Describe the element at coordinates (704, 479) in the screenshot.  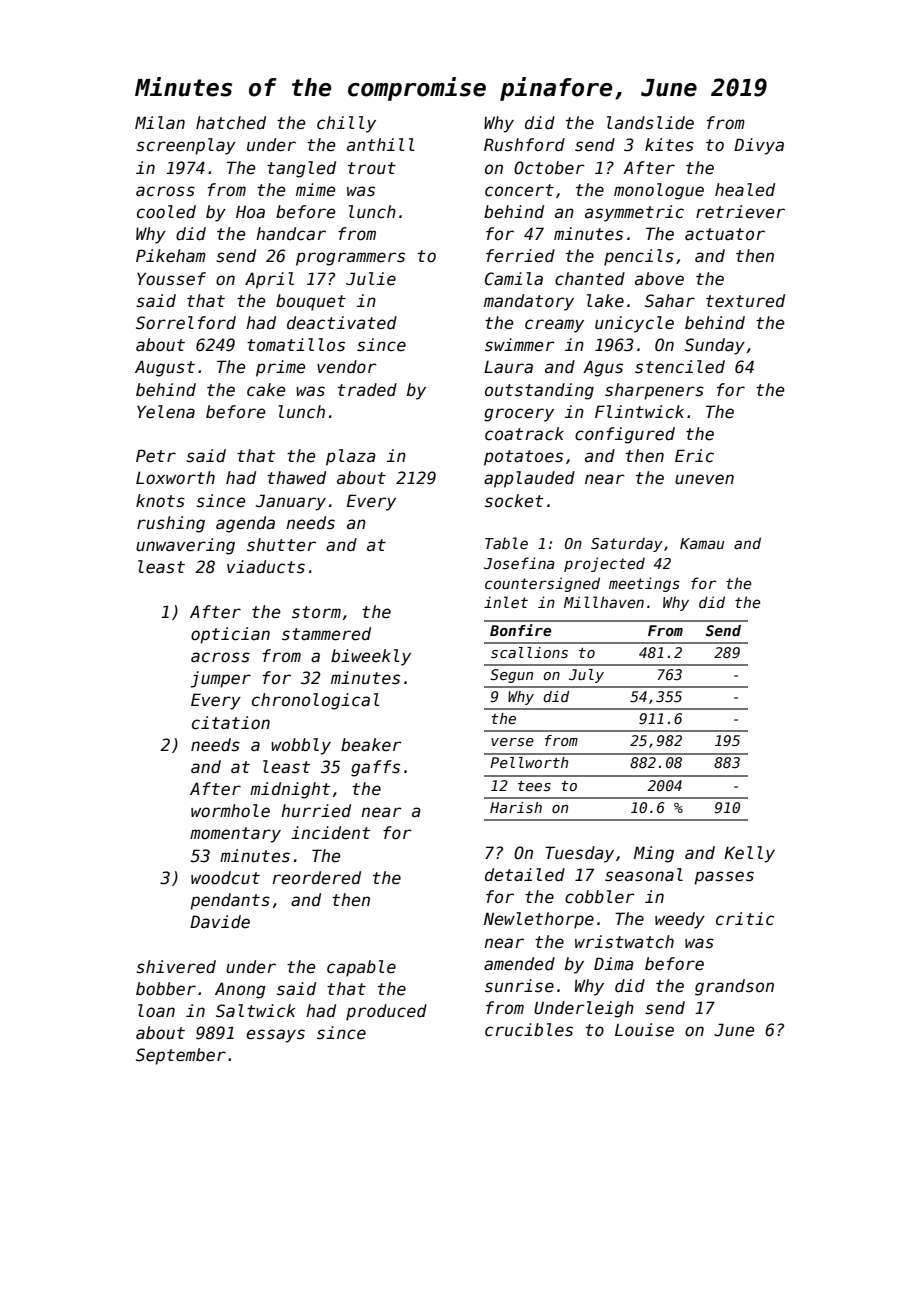
I see `uneven` at that location.
